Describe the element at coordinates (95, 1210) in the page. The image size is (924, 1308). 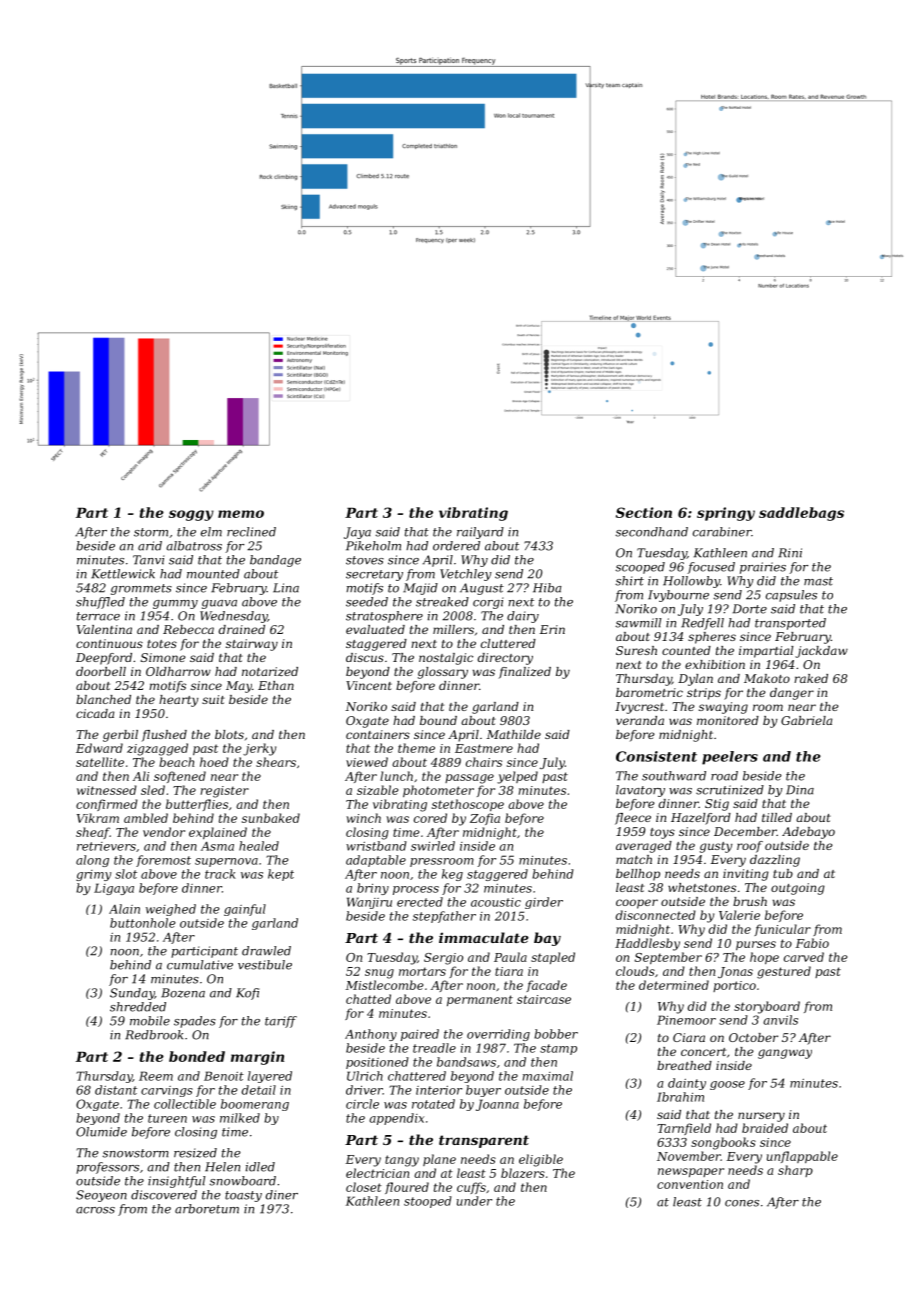
I see `across` at that location.
